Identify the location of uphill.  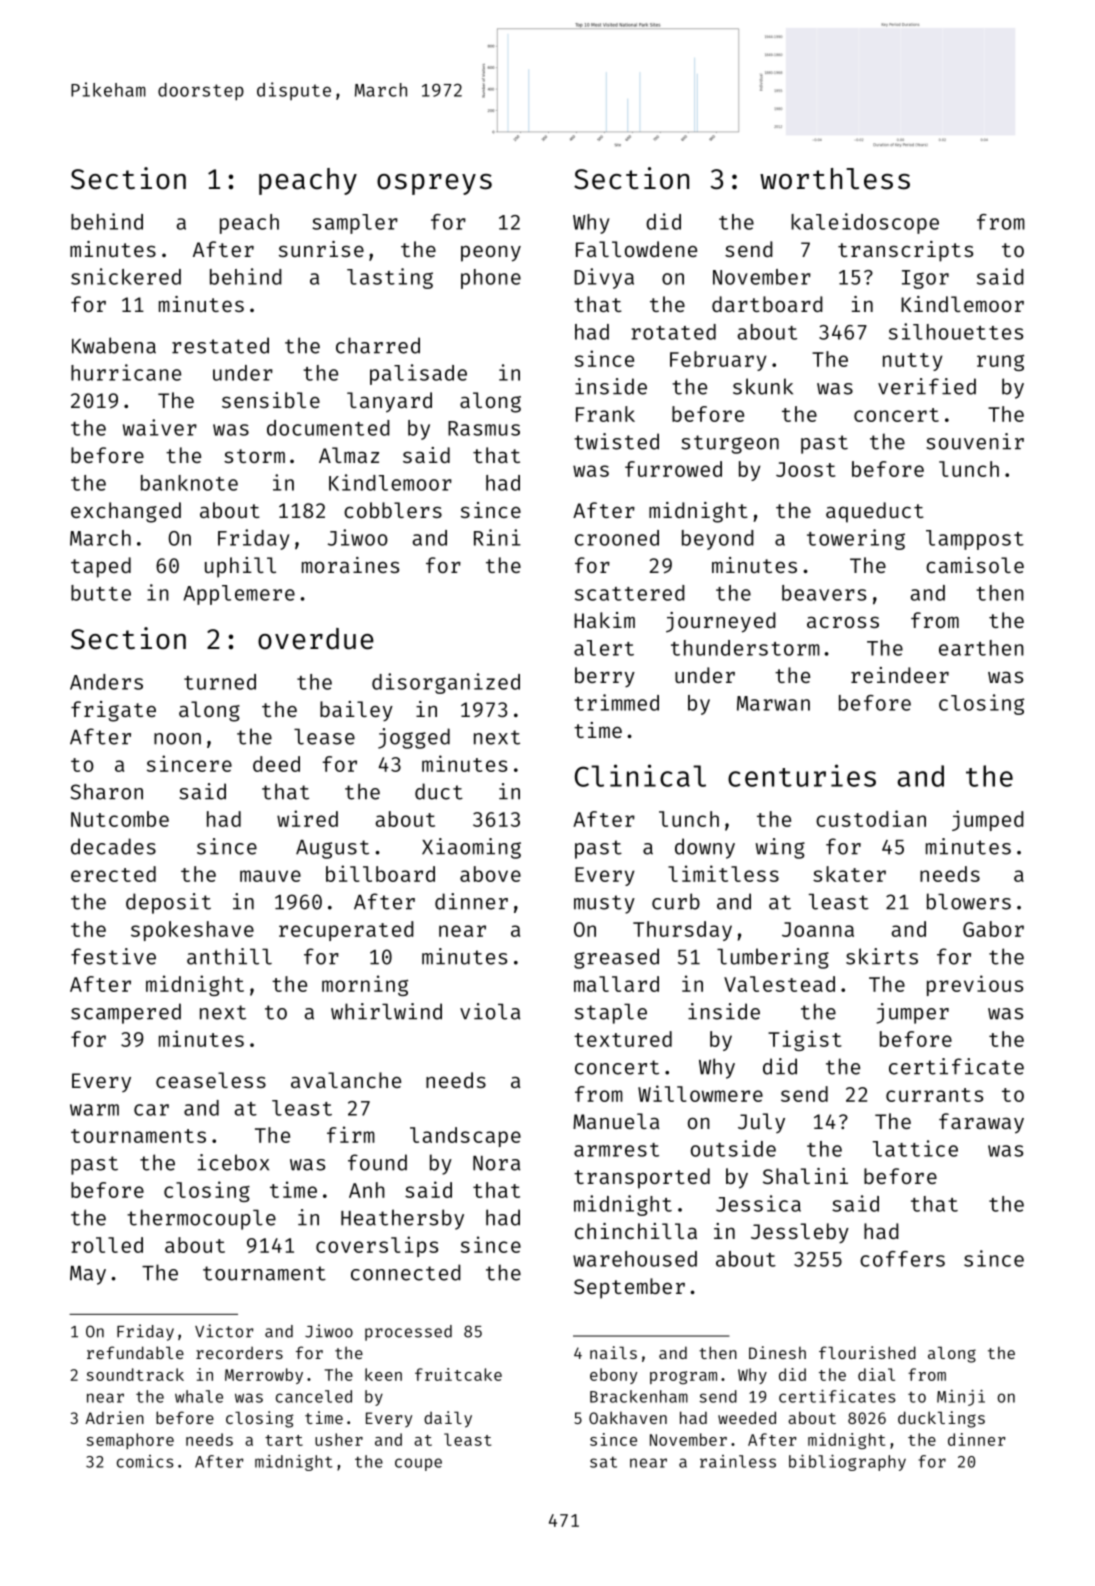
(240, 567).
